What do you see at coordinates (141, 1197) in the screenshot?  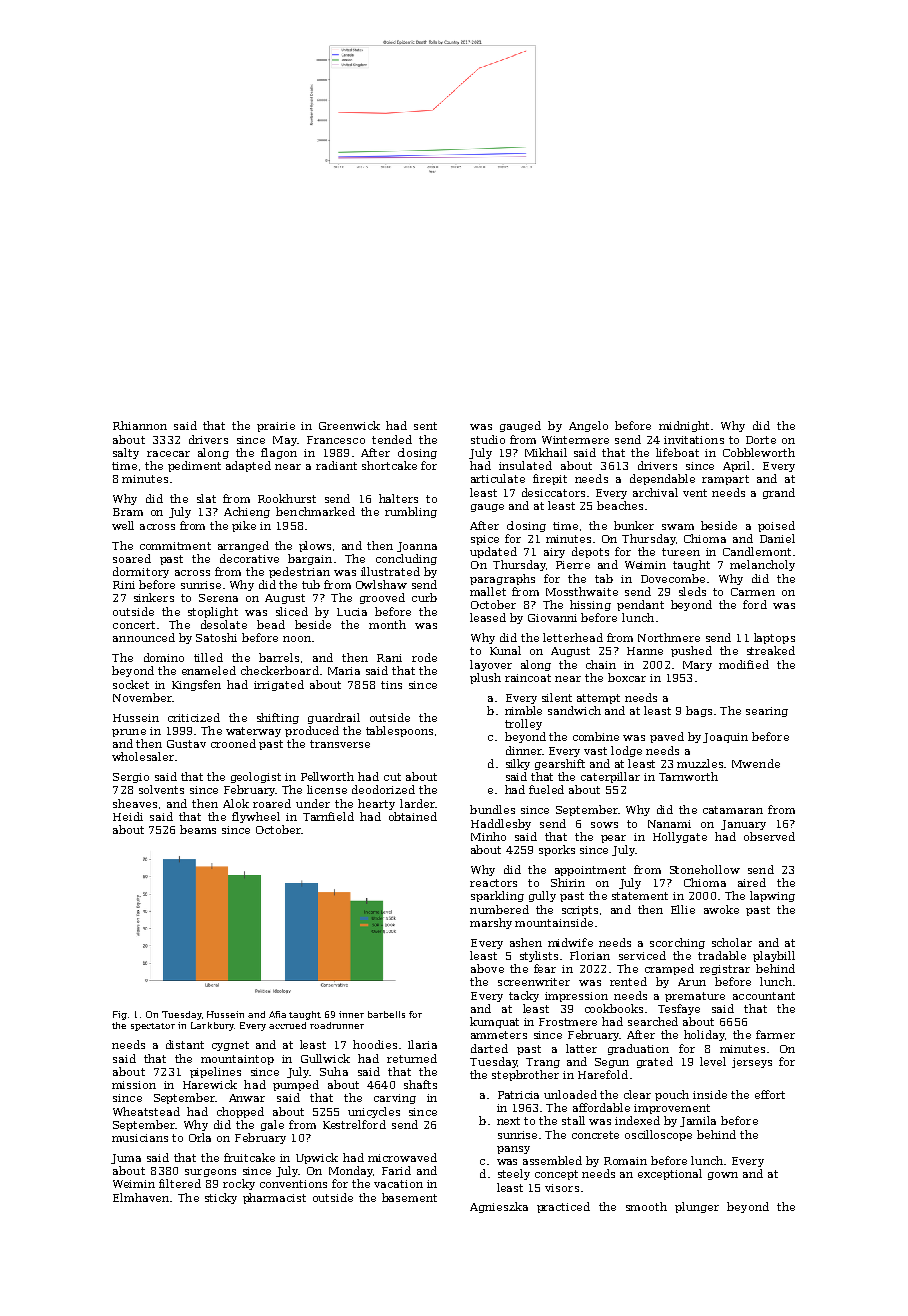 I see `Elmhaven` at bounding box center [141, 1197].
